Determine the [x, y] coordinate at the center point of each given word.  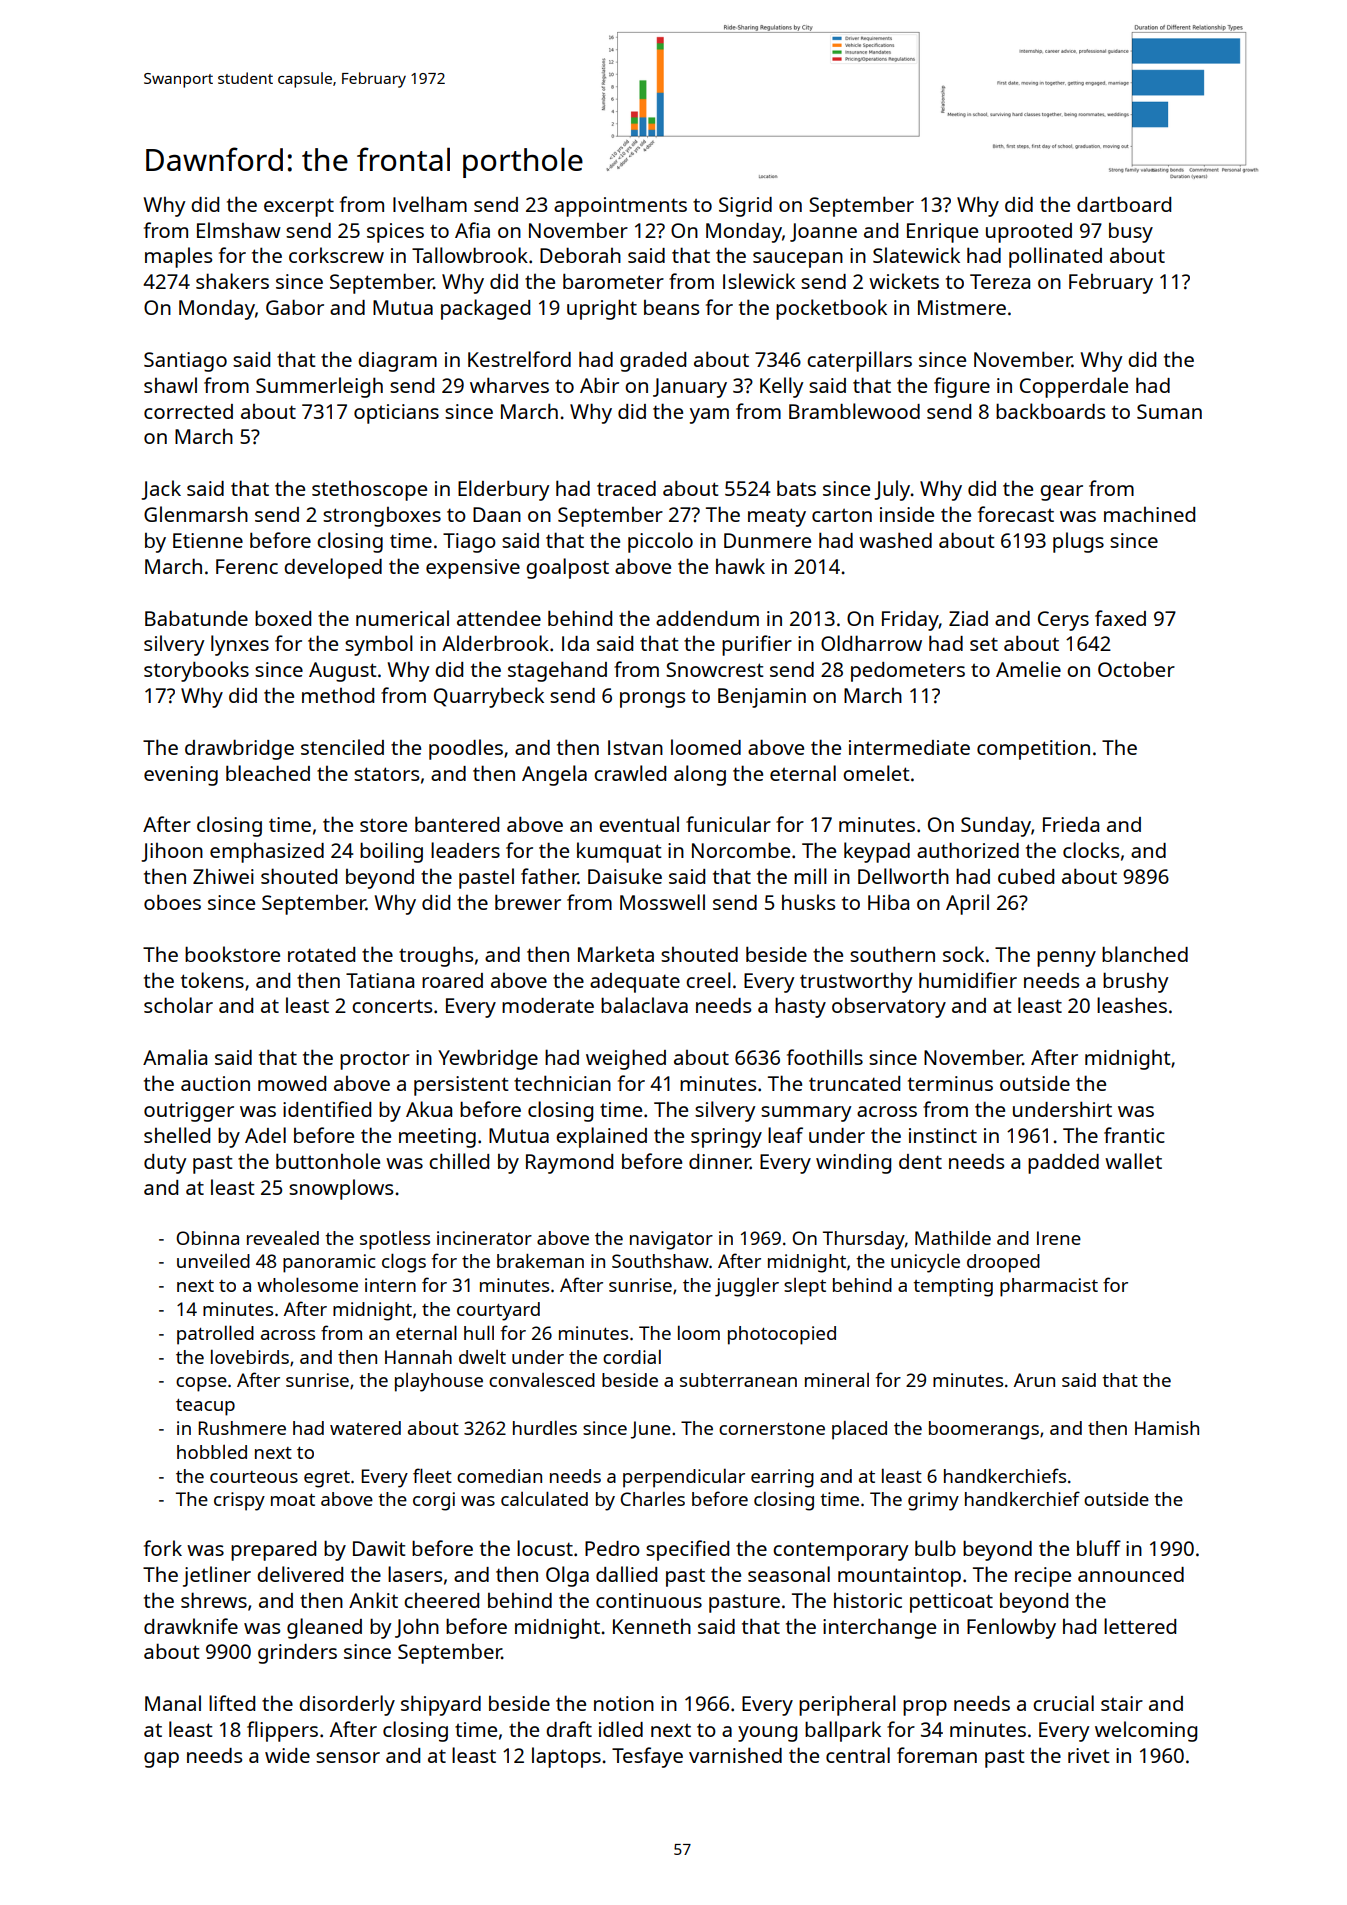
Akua [429, 1109]
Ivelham [430, 204]
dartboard [1124, 204]
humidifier [968, 980]
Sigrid [745, 207]
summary [806, 1114]
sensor [348, 1757]
